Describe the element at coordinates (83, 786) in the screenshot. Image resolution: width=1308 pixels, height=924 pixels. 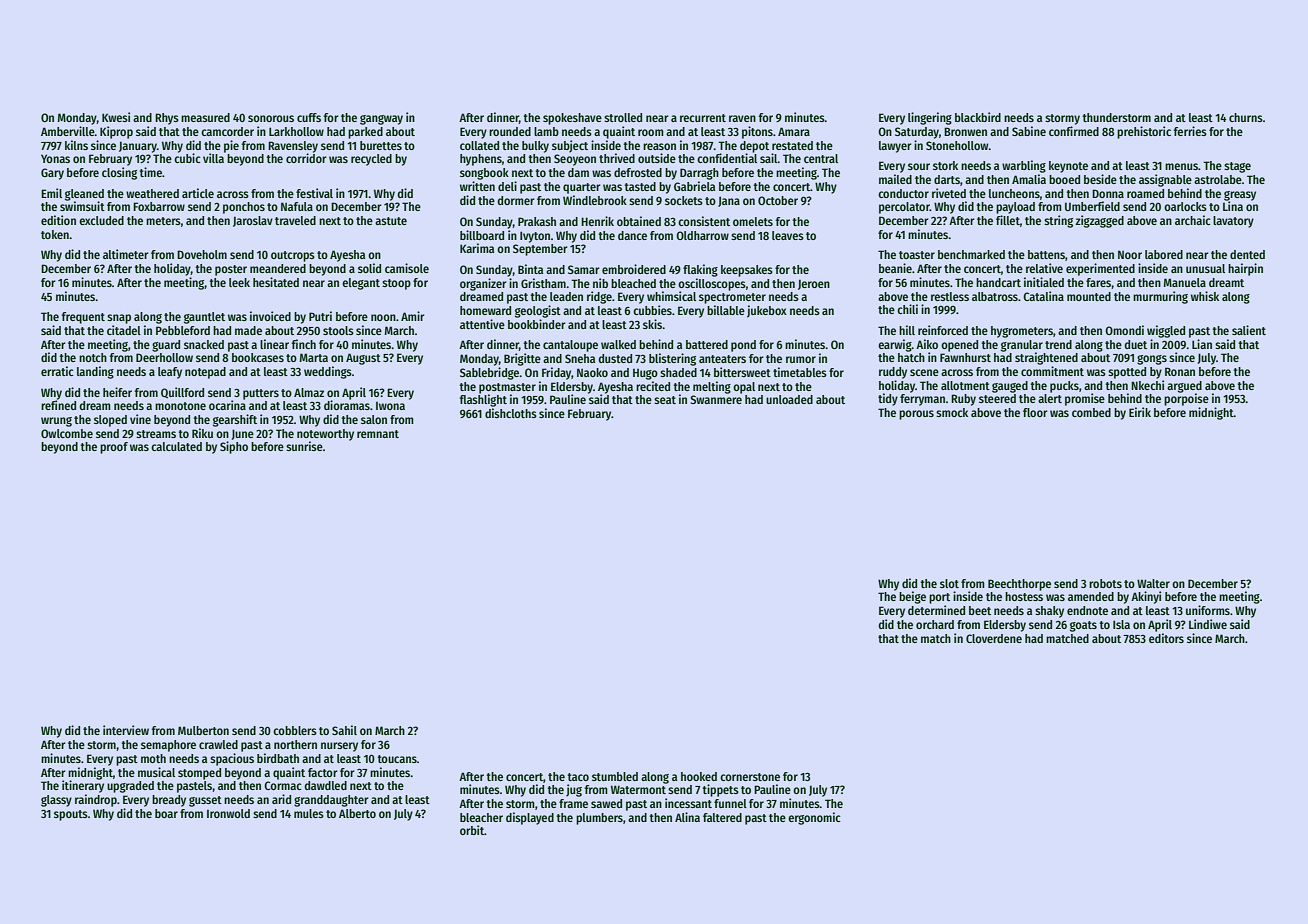
I see `itinerary` at that location.
